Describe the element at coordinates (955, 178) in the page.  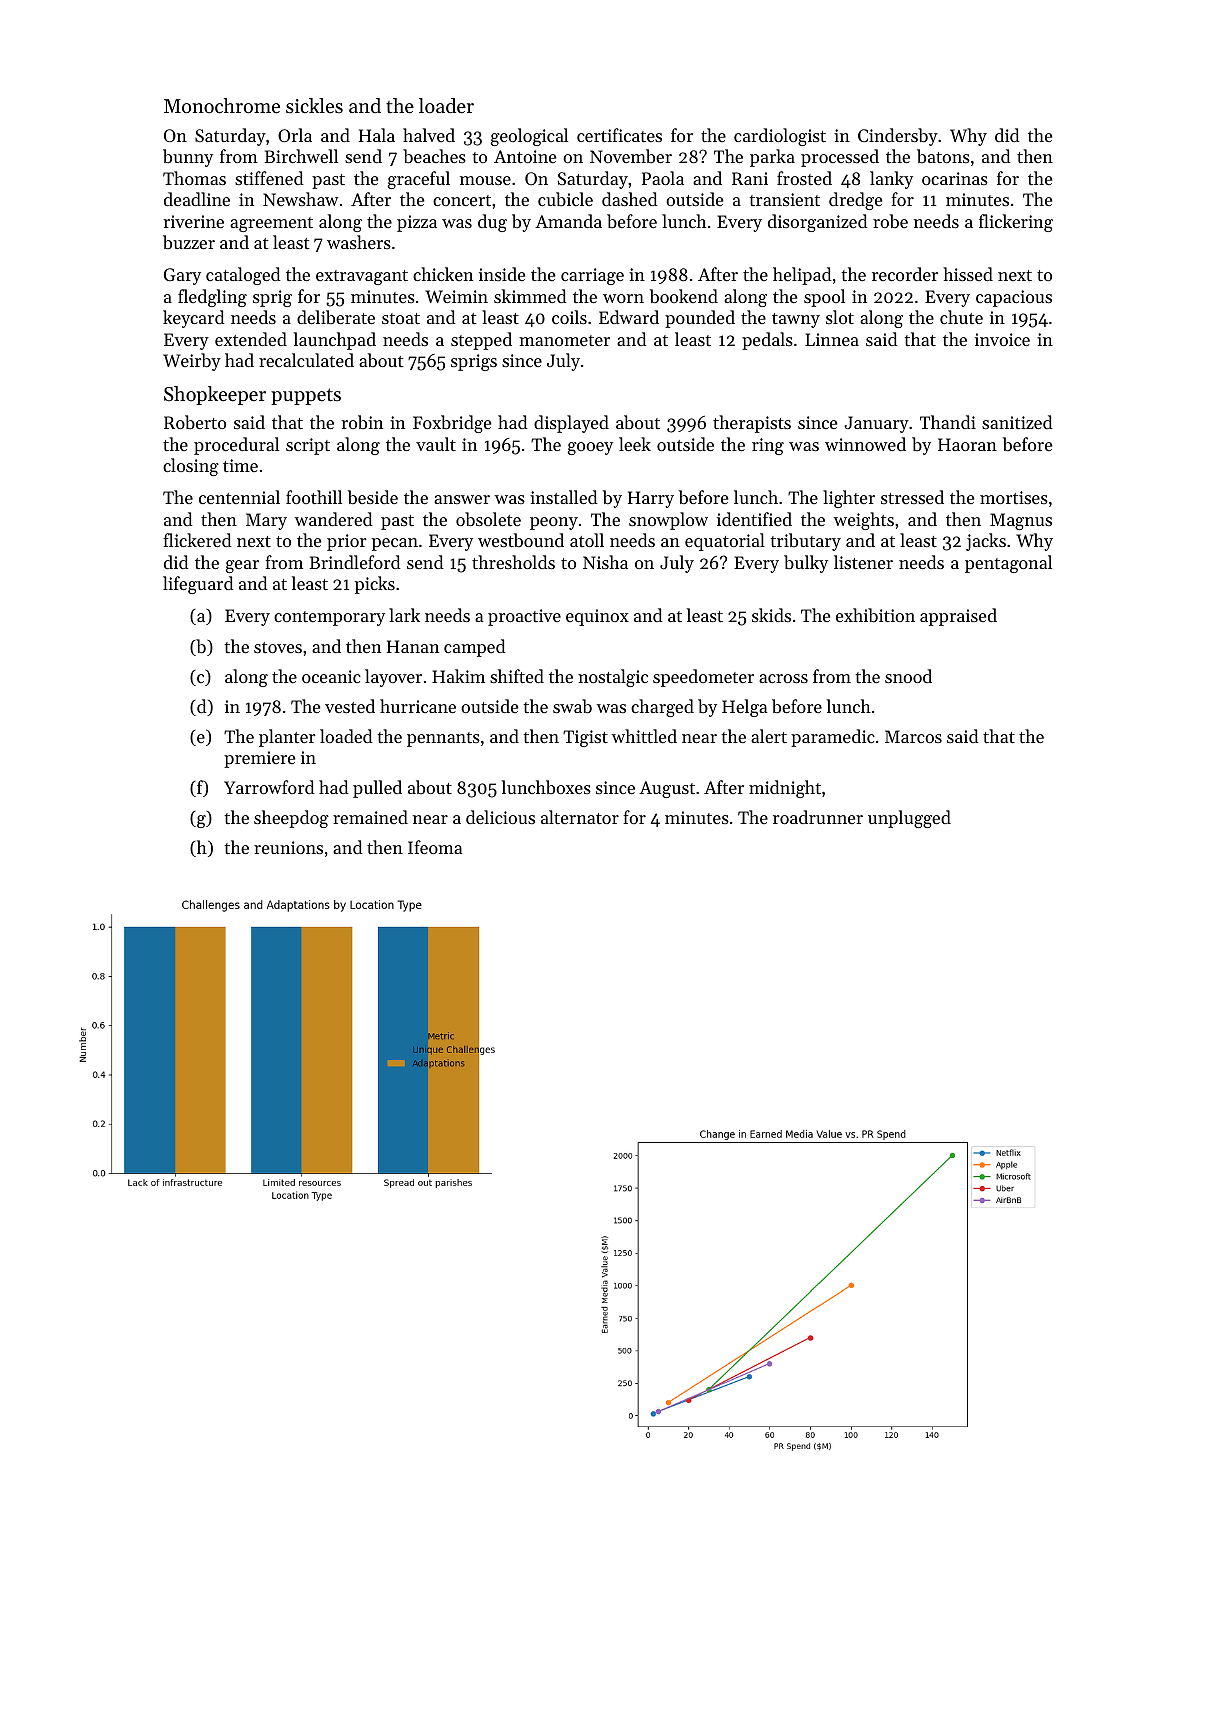
I see `ocarinas` at that location.
